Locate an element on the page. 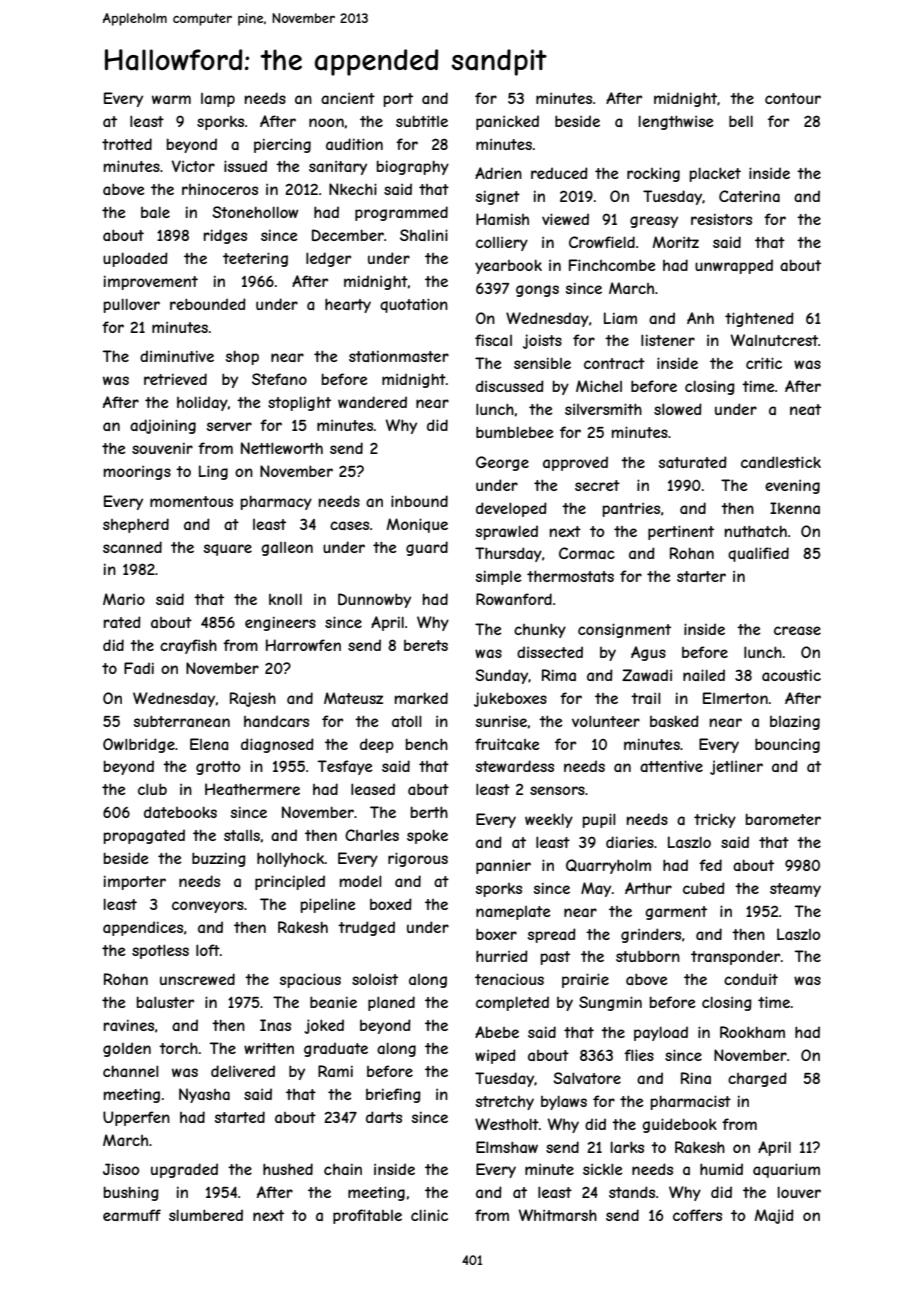  ancient is located at coordinates (348, 98).
